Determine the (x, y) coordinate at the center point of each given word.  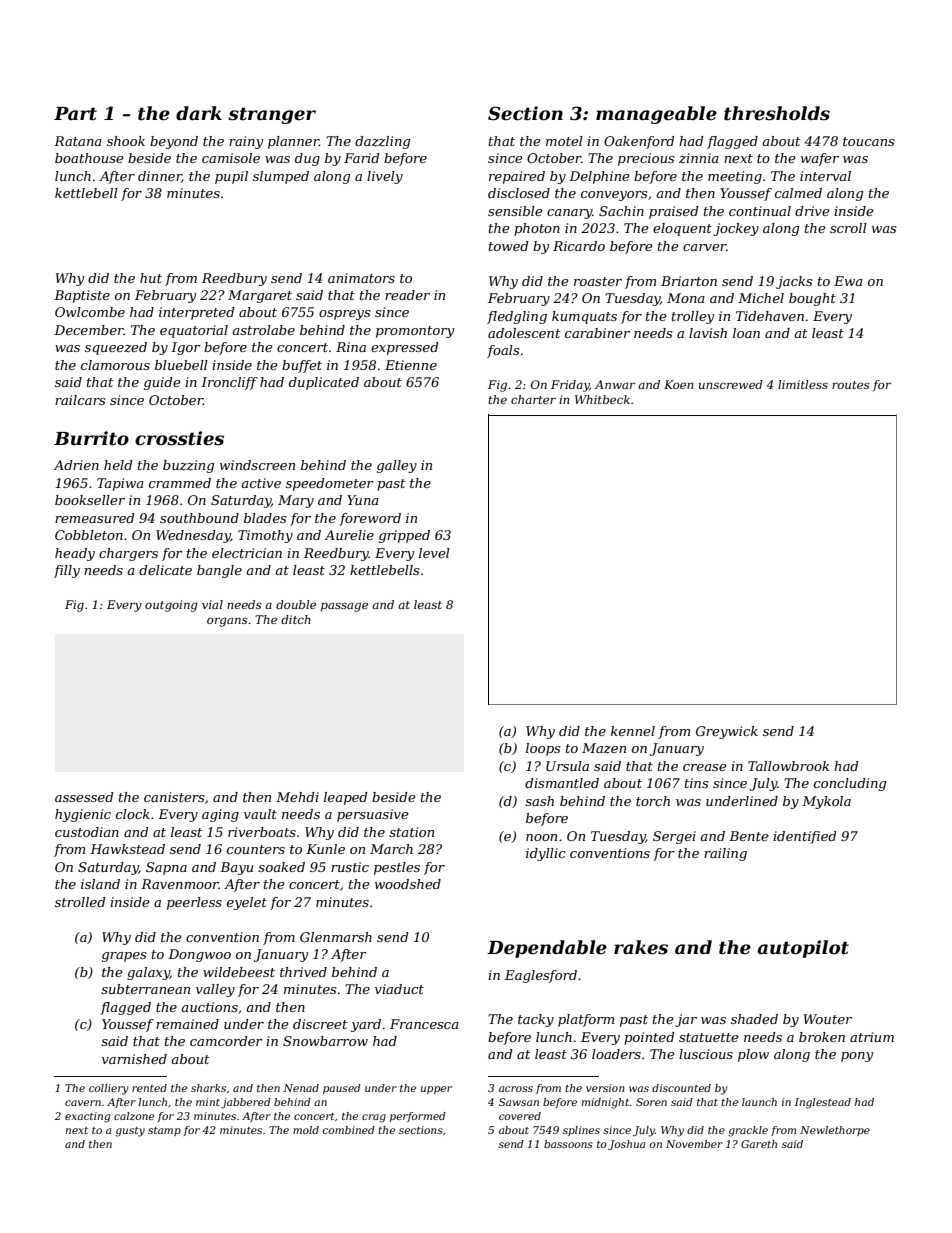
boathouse (89, 158)
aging (220, 815)
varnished (134, 1059)
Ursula (567, 766)
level (434, 553)
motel (564, 141)
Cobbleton (89, 535)
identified (805, 837)
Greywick (727, 732)
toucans (868, 141)
